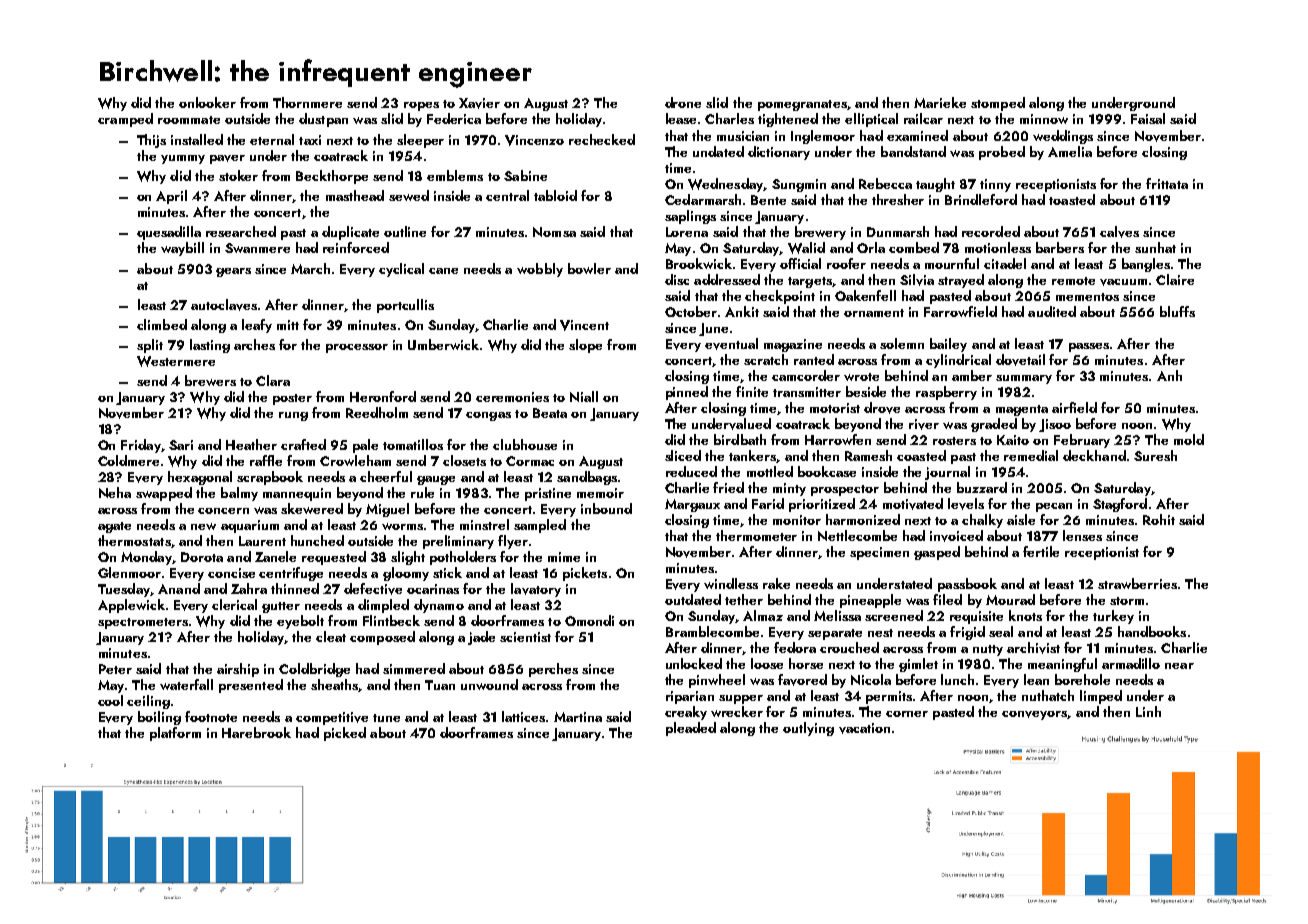 This screenshot has height=924, width=1308. Describe the element at coordinates (683, 102) in the screenshot. I see `drone` at that location.
